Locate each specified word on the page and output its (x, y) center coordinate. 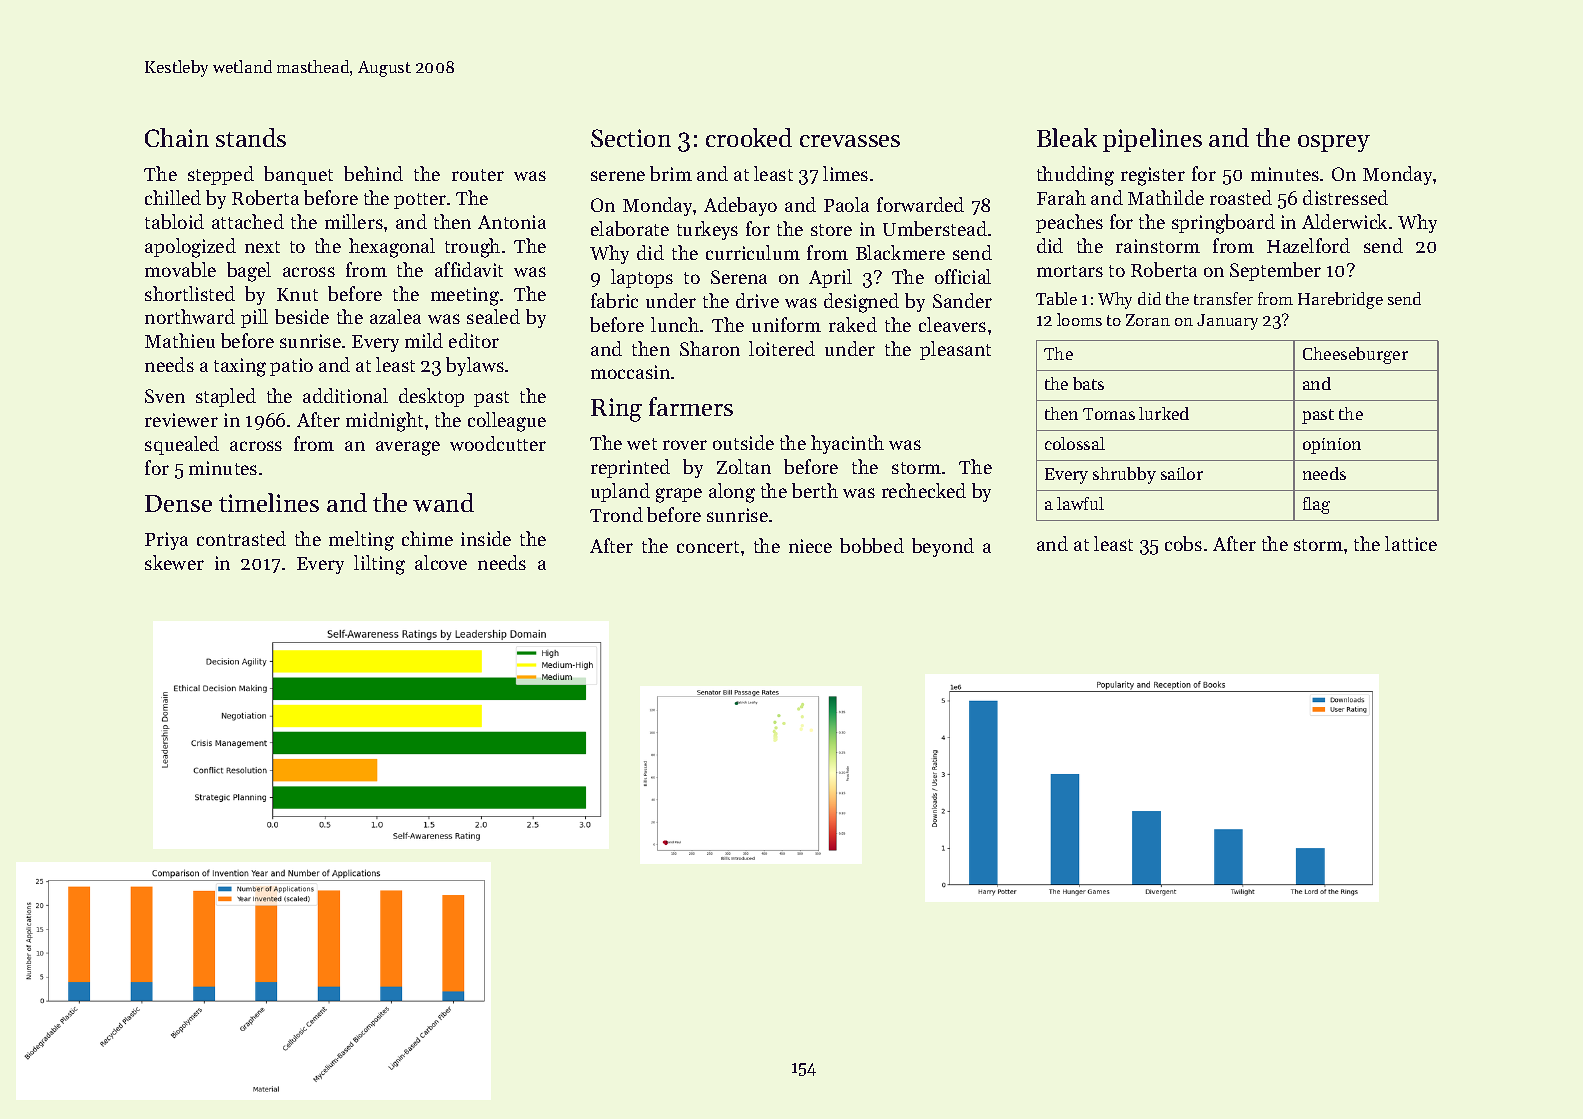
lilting (379, 565)
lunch (675, 324)
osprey (1334, 143)
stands (251, 137)
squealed (182, 445)
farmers (691, 406)
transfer (1223, 298)
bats (1088, 383)
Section (631, 138)
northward (190, 316)
